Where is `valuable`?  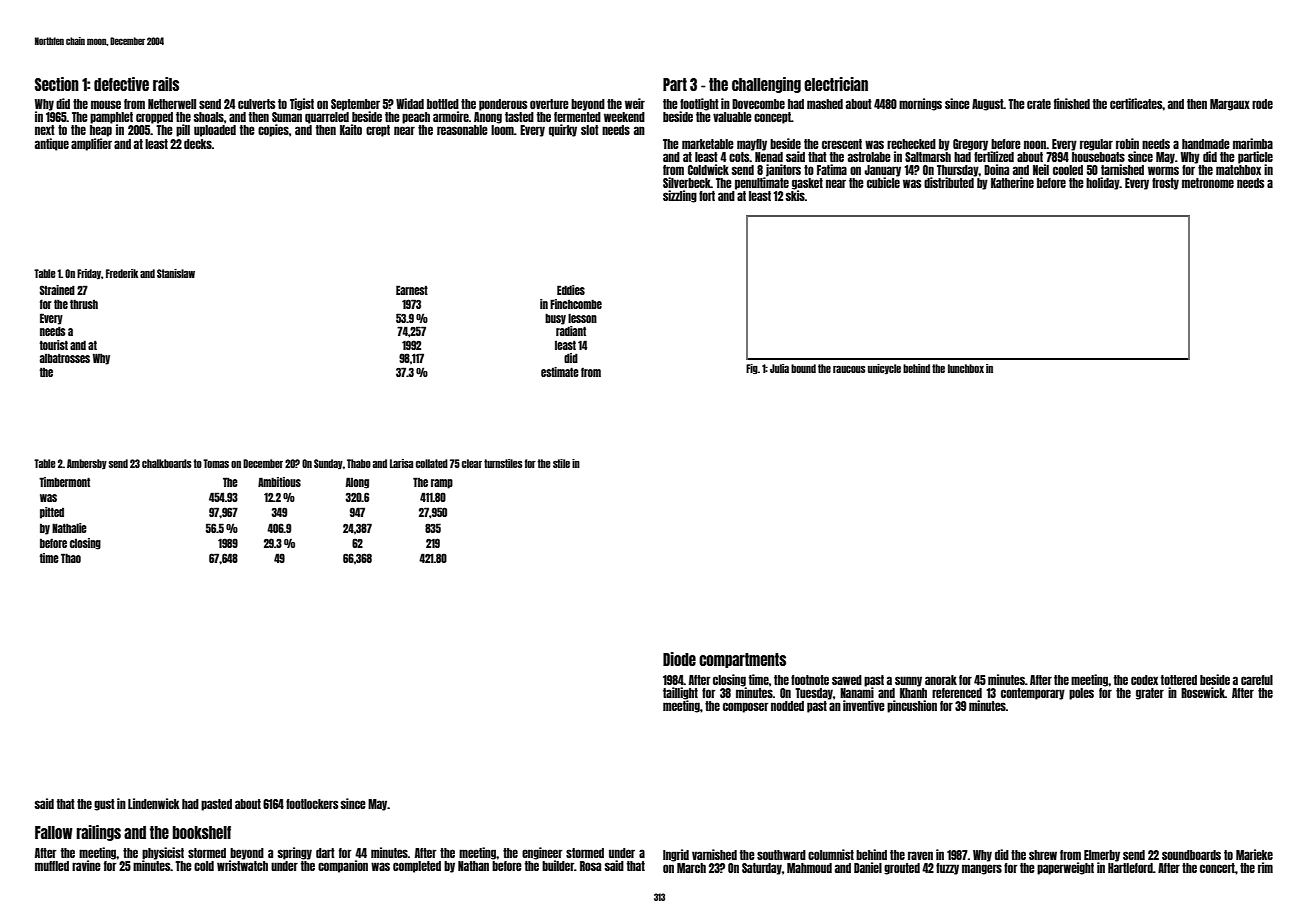
valuable is located at coordinates (732, 117).
